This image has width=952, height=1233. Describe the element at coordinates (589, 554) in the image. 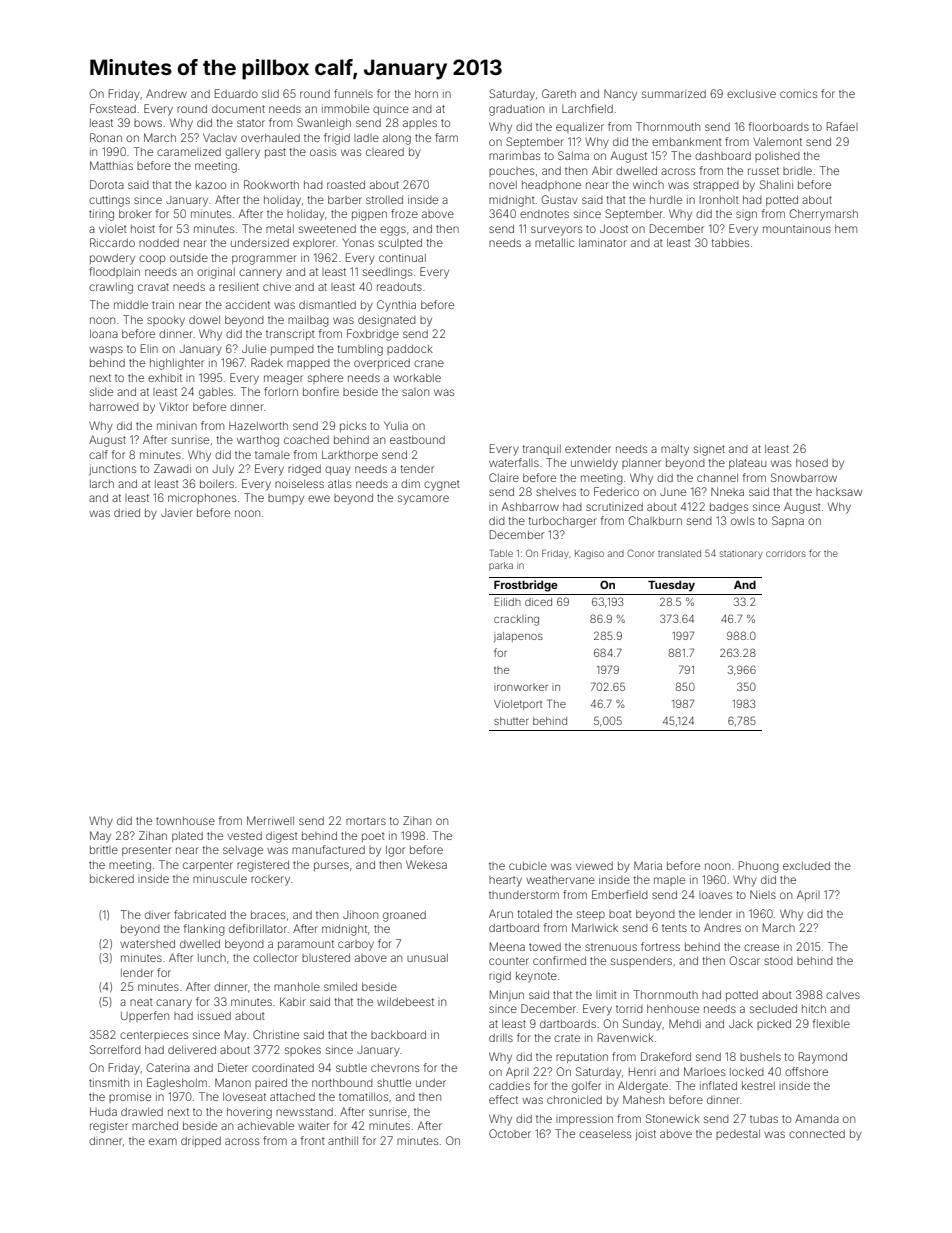

I see `Kagiso` at that location.
